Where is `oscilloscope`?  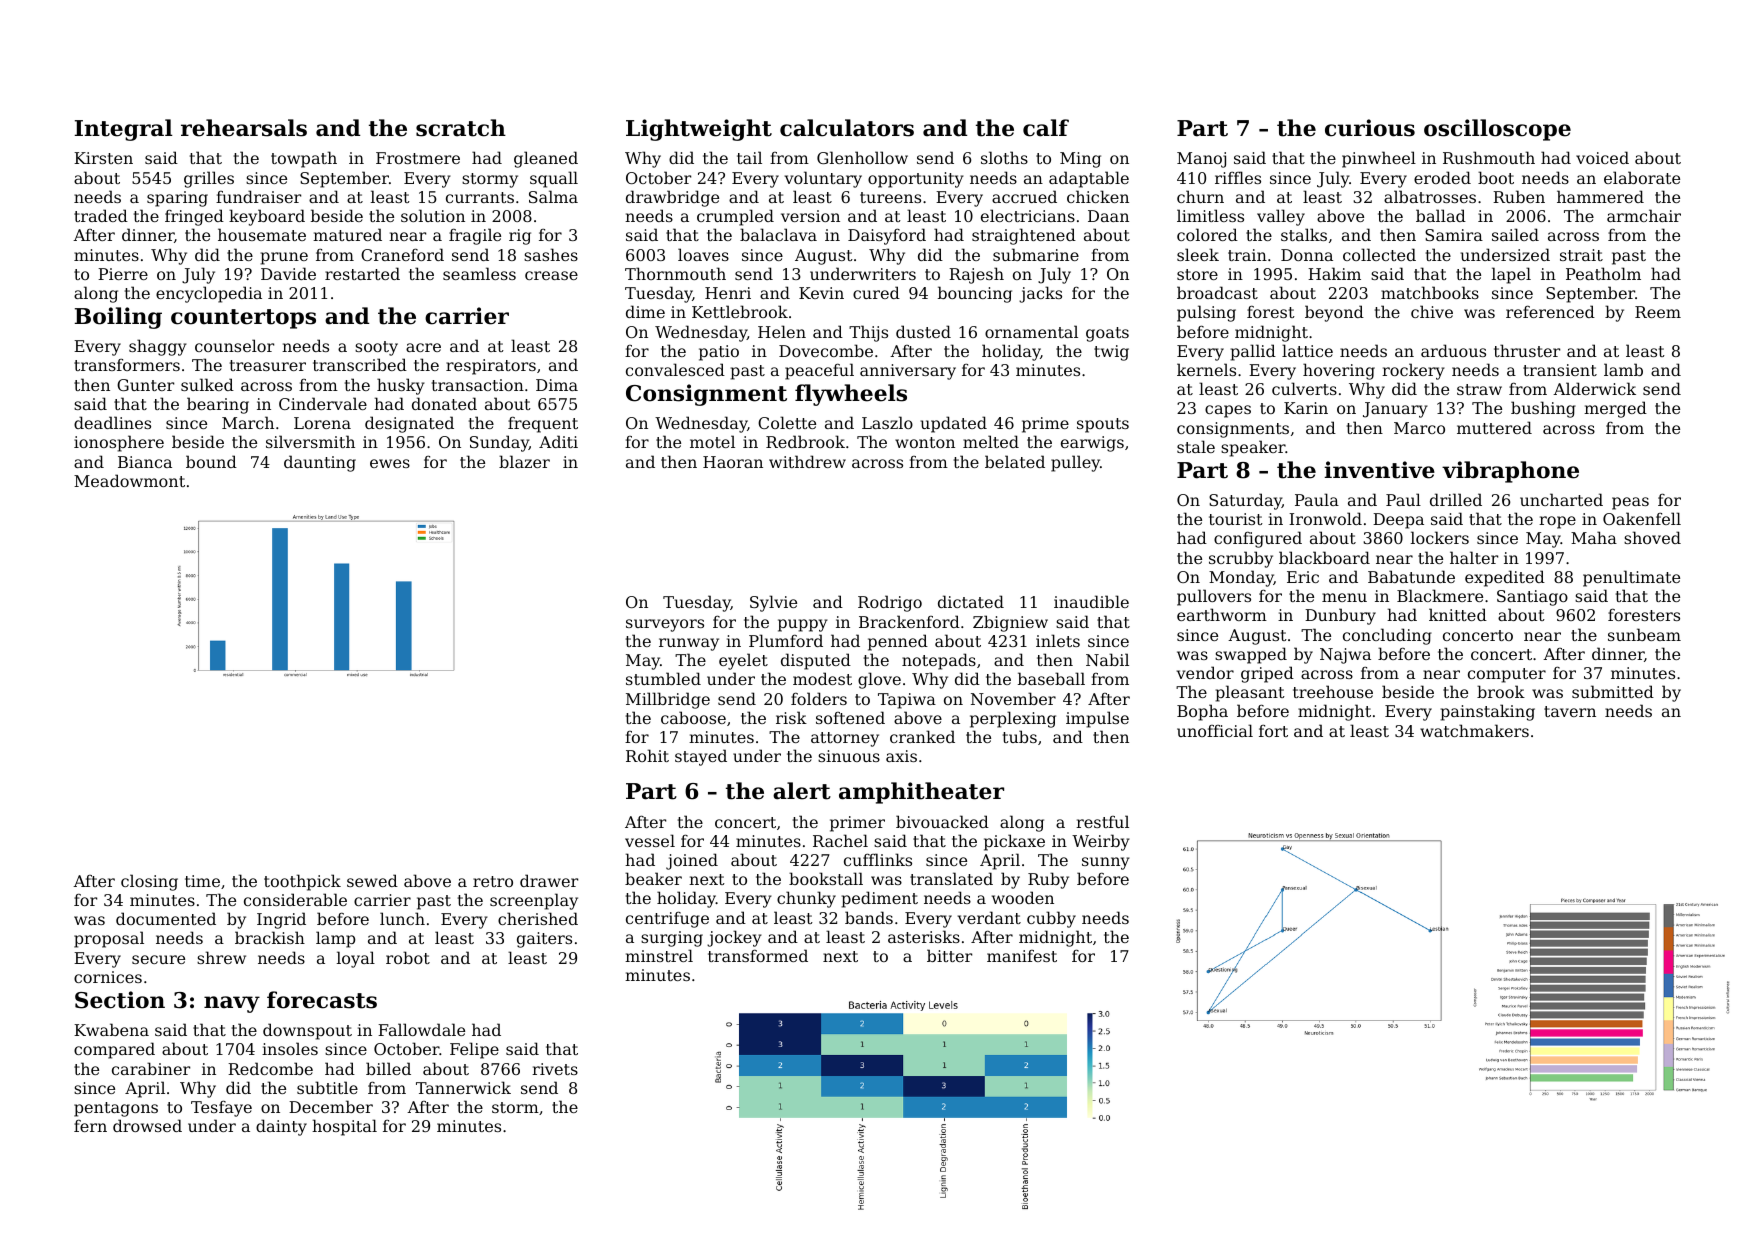 oscilloscope is located at coordinates (1497, 130).
